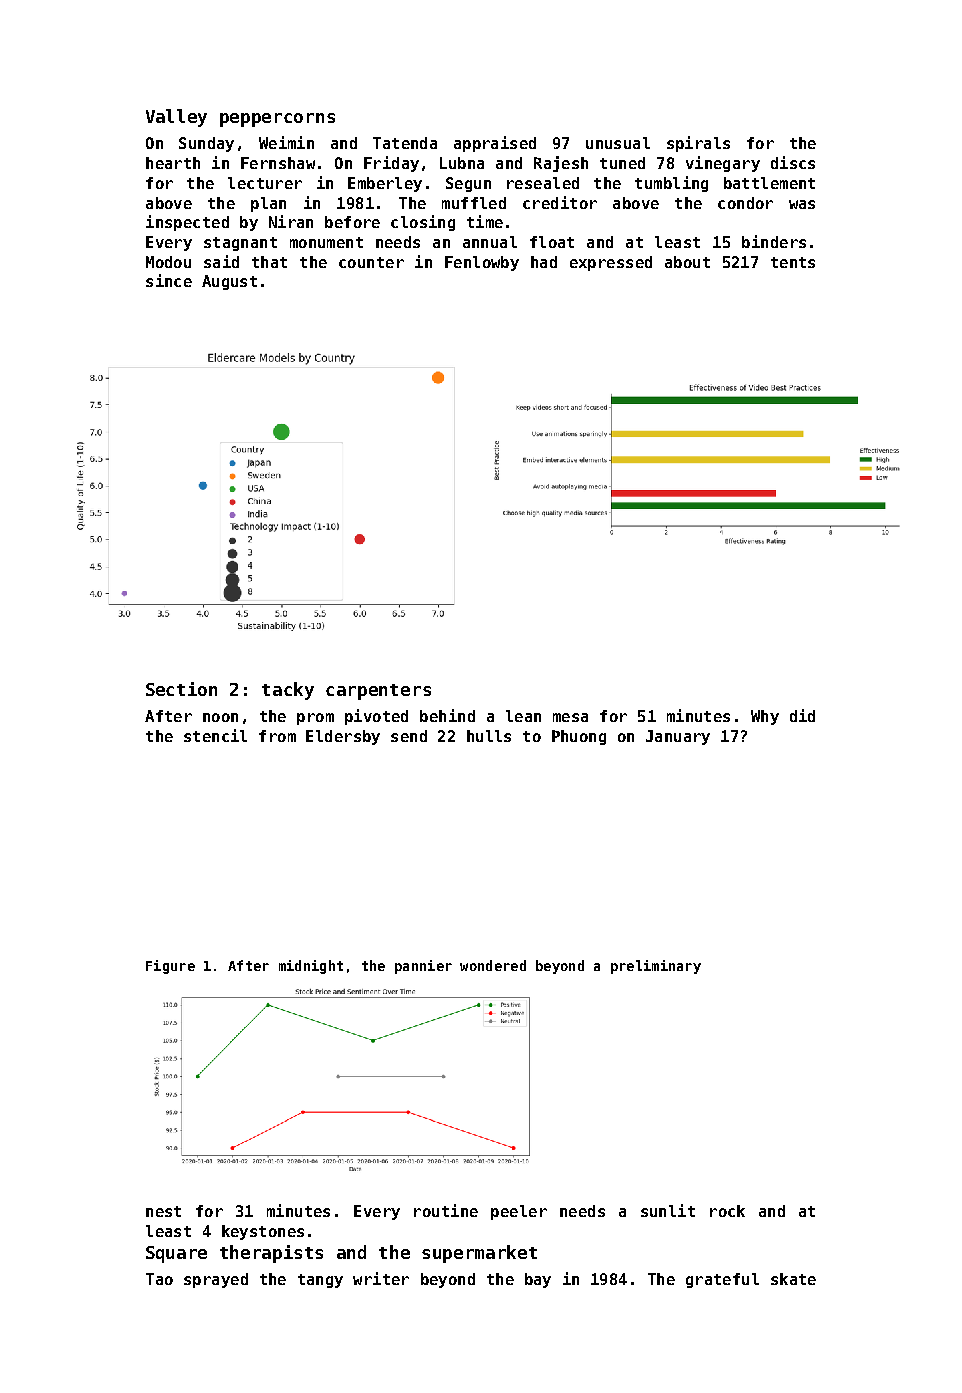 The height and width of the screenshot is (1393, 962). I want to click on preliminary, so click(656, 967).
